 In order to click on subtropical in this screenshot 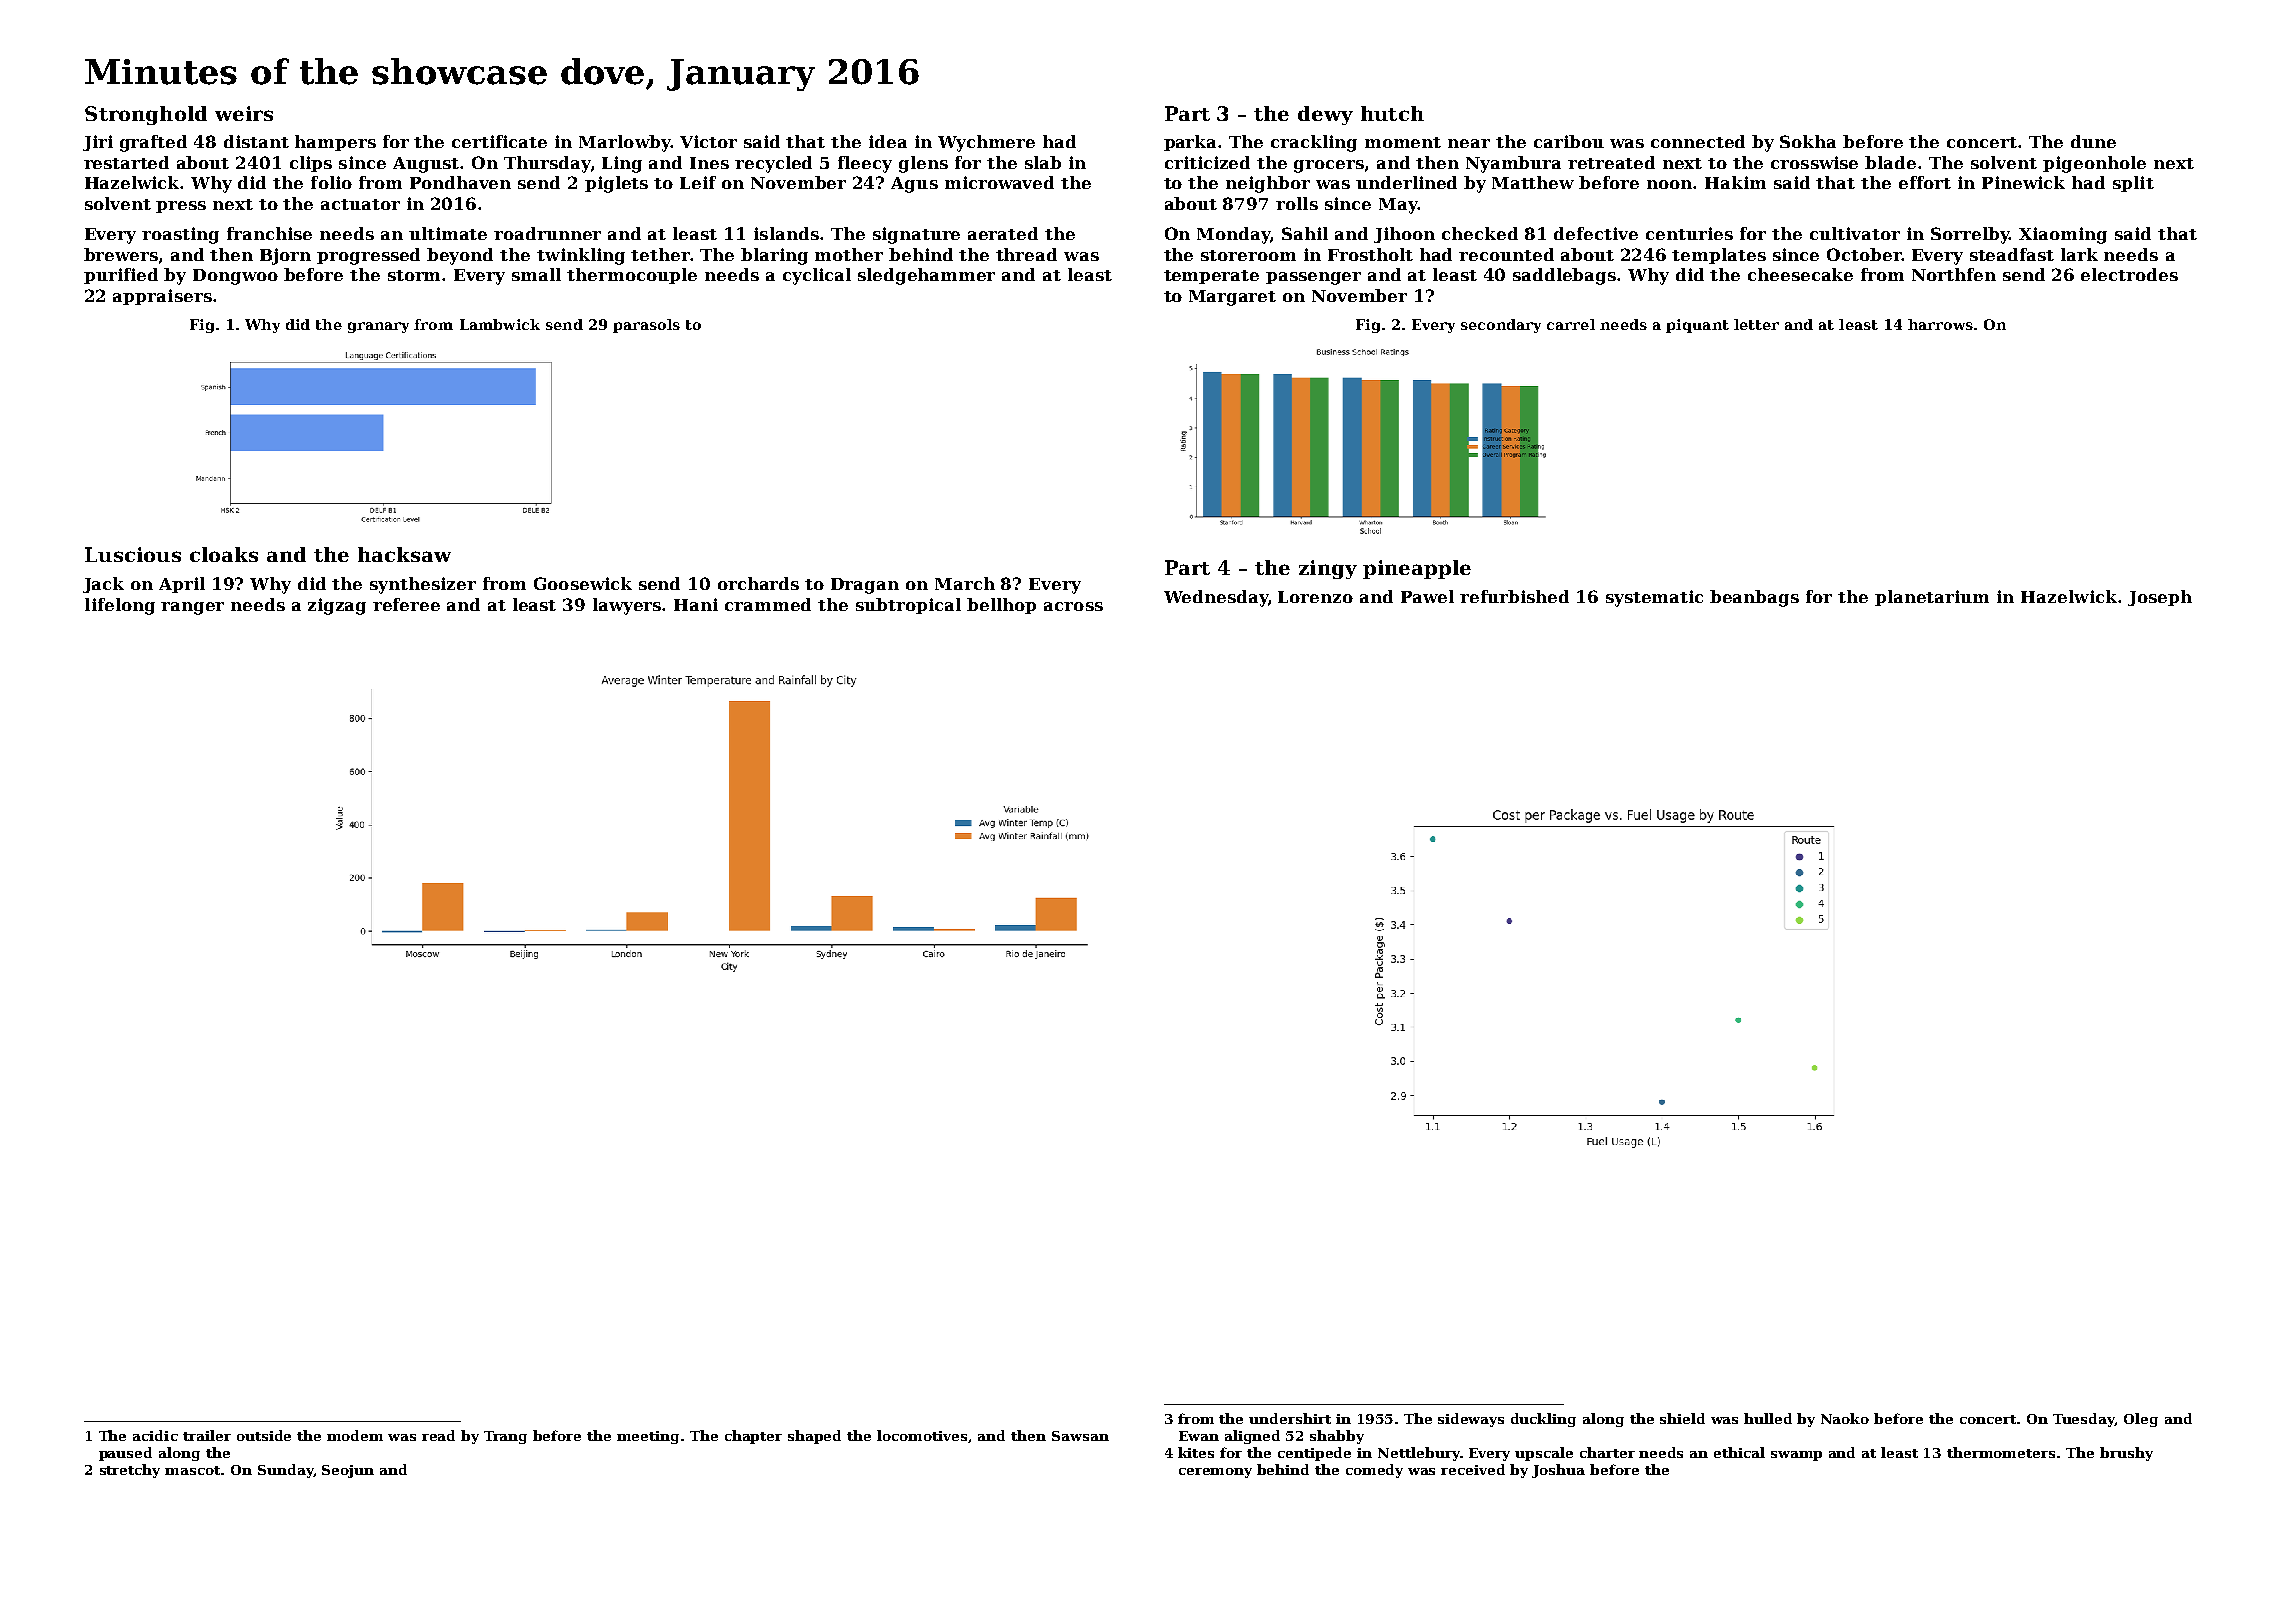, I will do `click(908, 606)`.
